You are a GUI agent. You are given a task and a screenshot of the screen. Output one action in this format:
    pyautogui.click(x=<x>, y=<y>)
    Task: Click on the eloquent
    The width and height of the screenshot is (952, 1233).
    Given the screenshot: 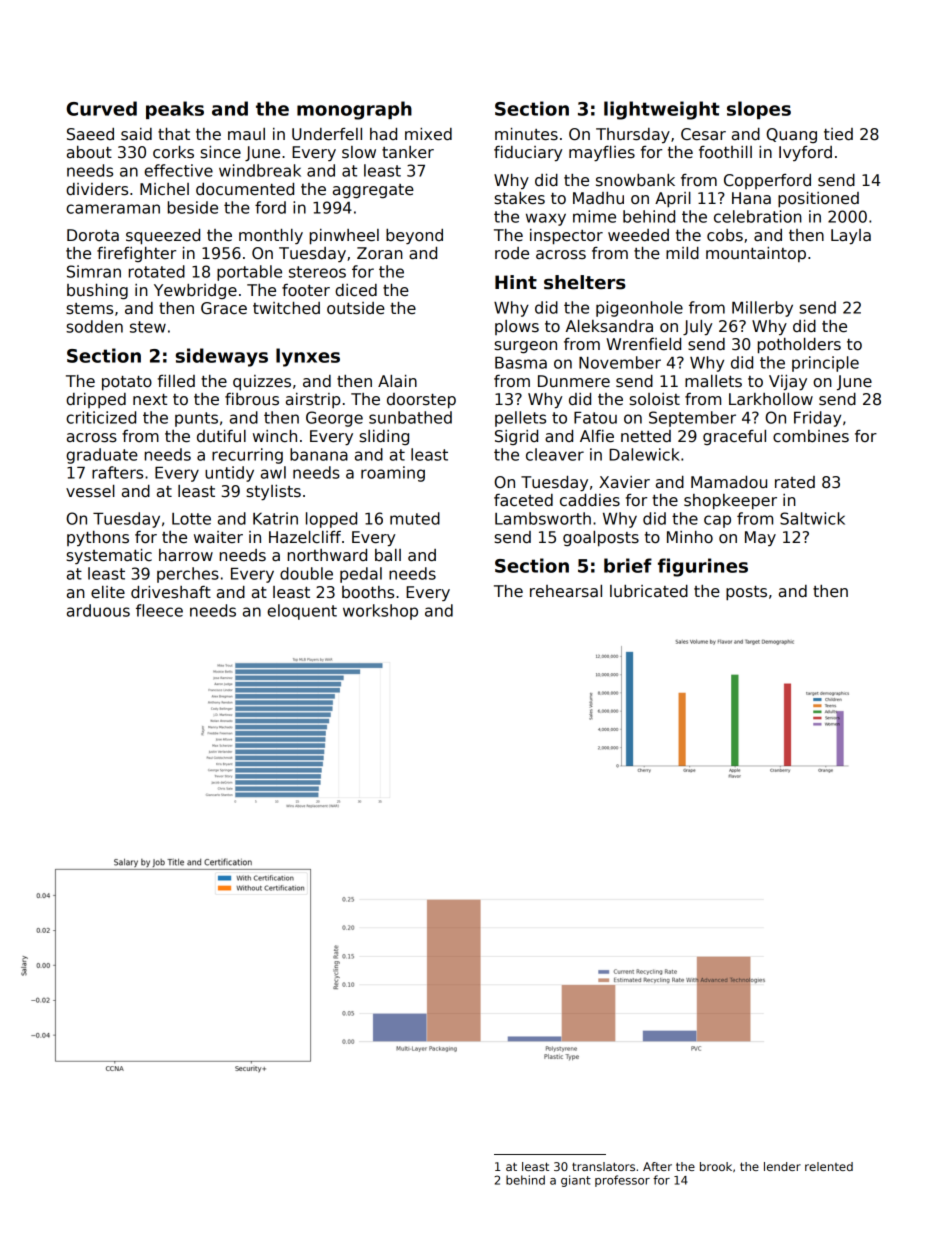 What is the action you would take?
    pyautogui.click(x=302, y=612)
